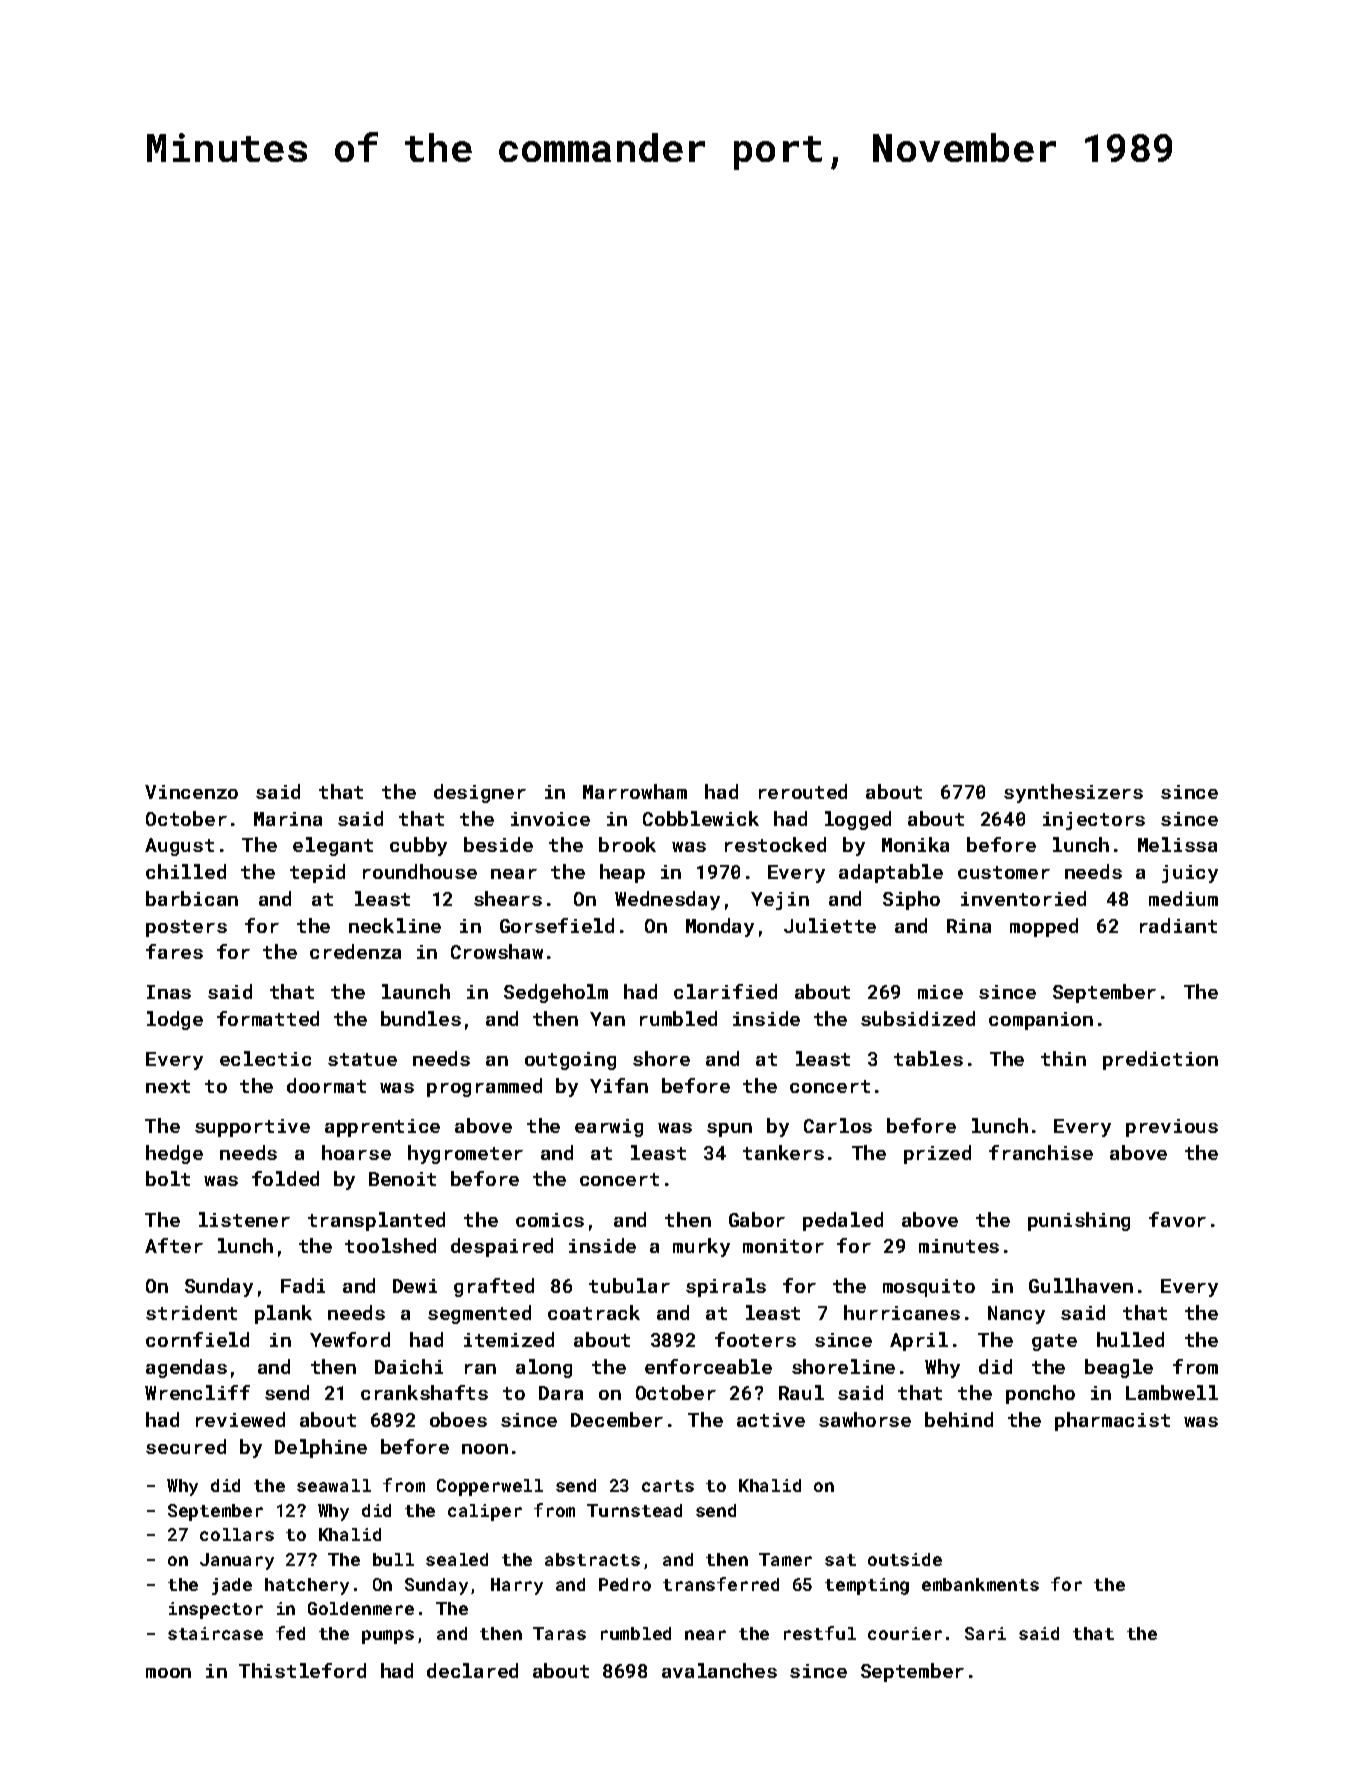 The width and height of the screenshot is (1365, 1766). Describe the element at coordinates (1073, 793) in the screenshot. I see `synthesizers` at that location.
